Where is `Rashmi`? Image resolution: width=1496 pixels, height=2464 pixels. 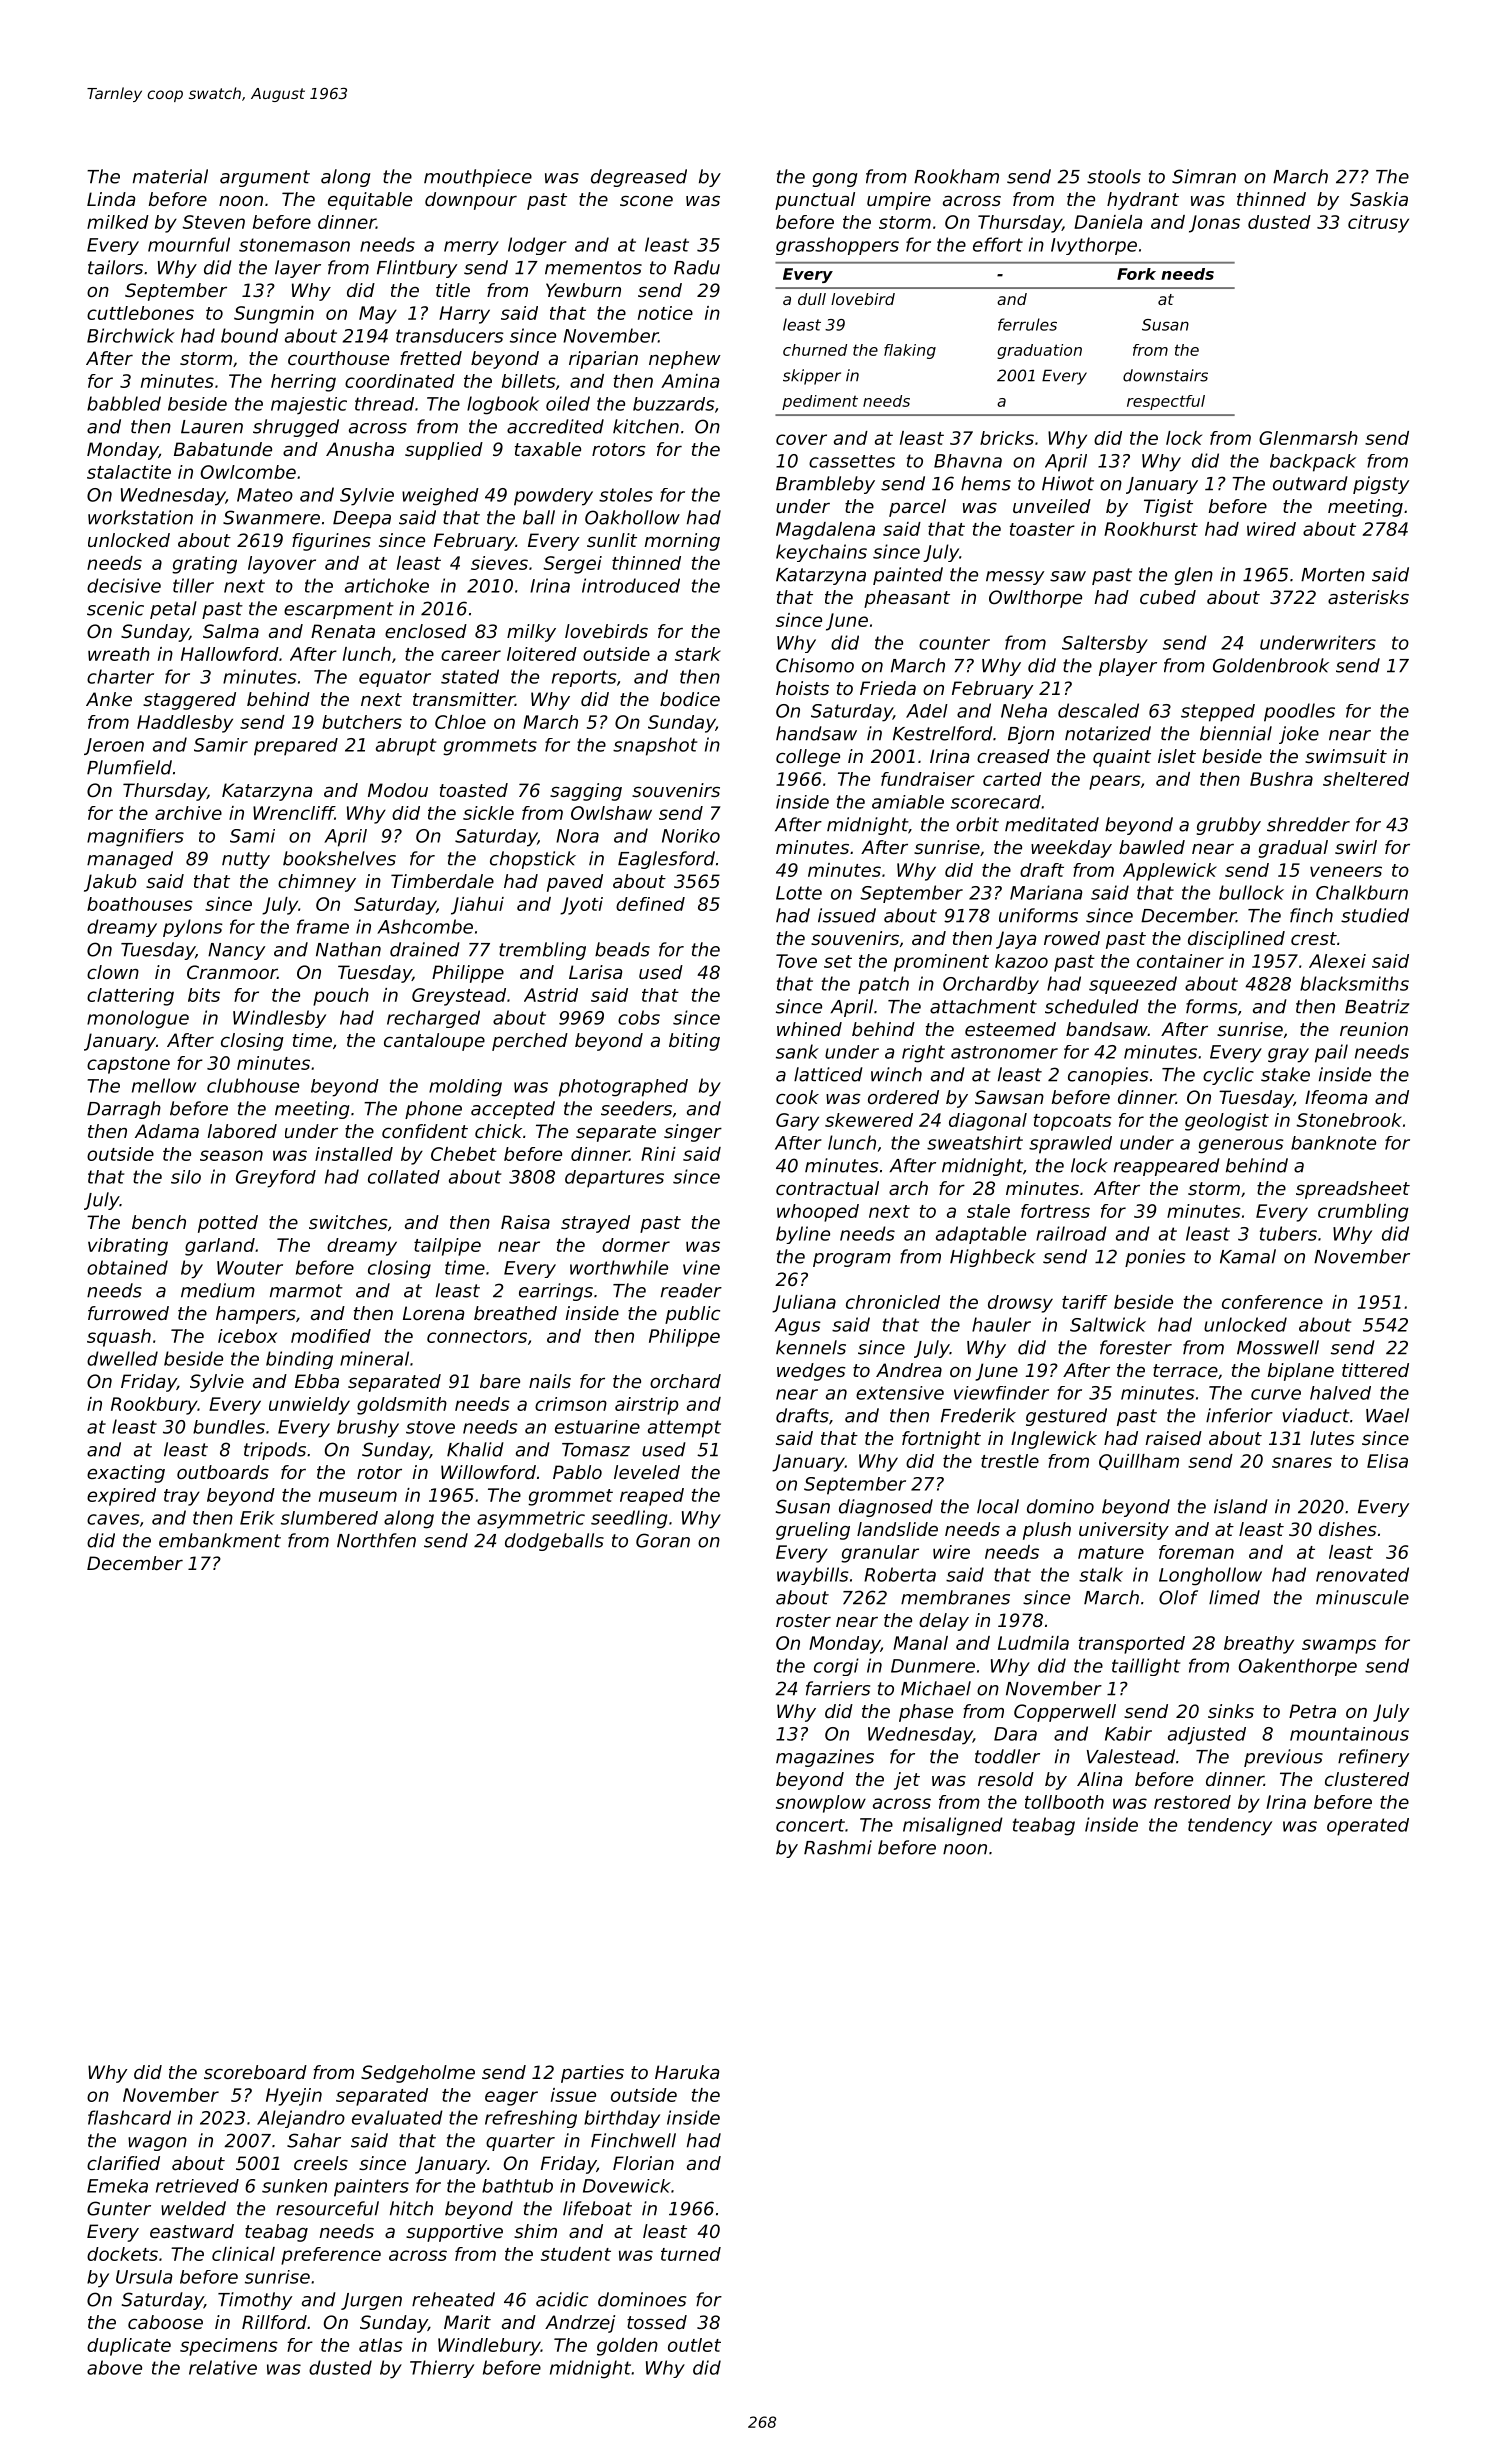
Rashmi is located at coordinates (838, 1847).
